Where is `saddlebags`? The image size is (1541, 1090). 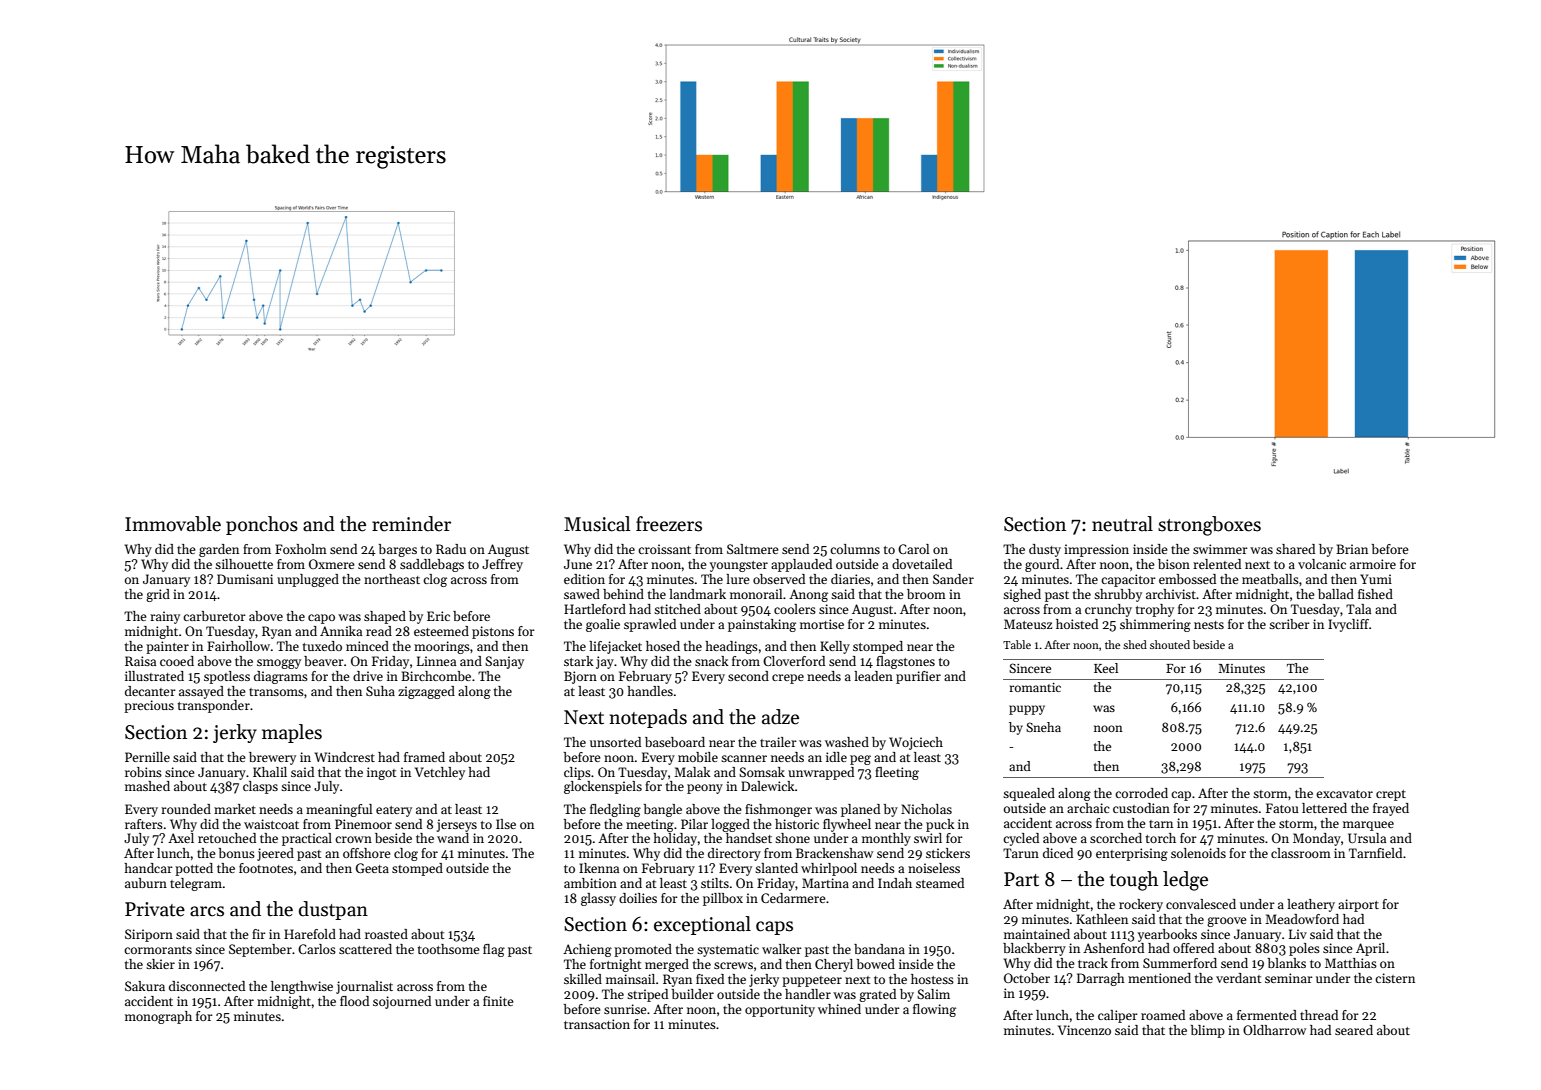 saddlebags is located at coordinates (432, 565).
